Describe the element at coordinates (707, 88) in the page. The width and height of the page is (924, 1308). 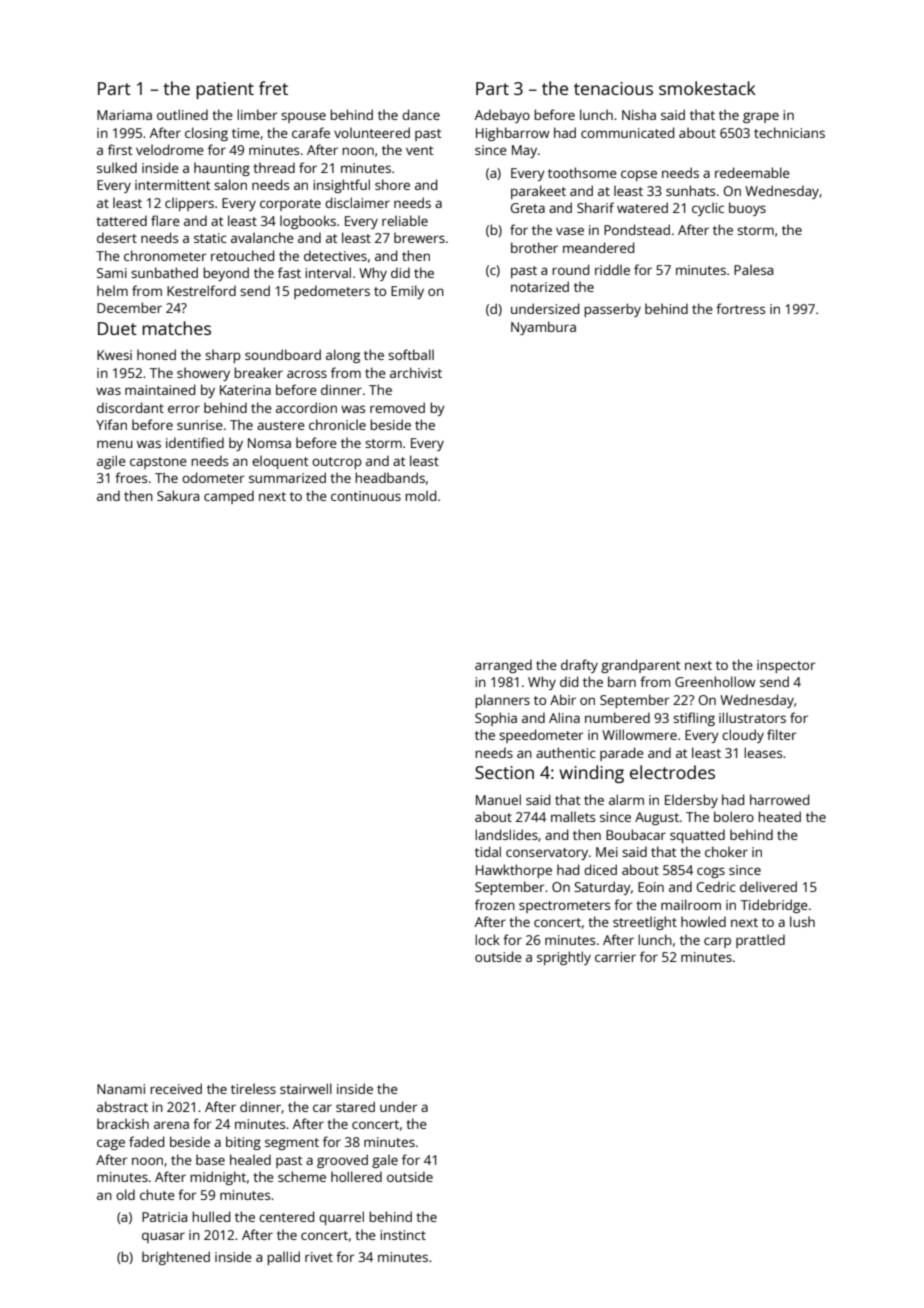
I see `smokestack` at that location.
